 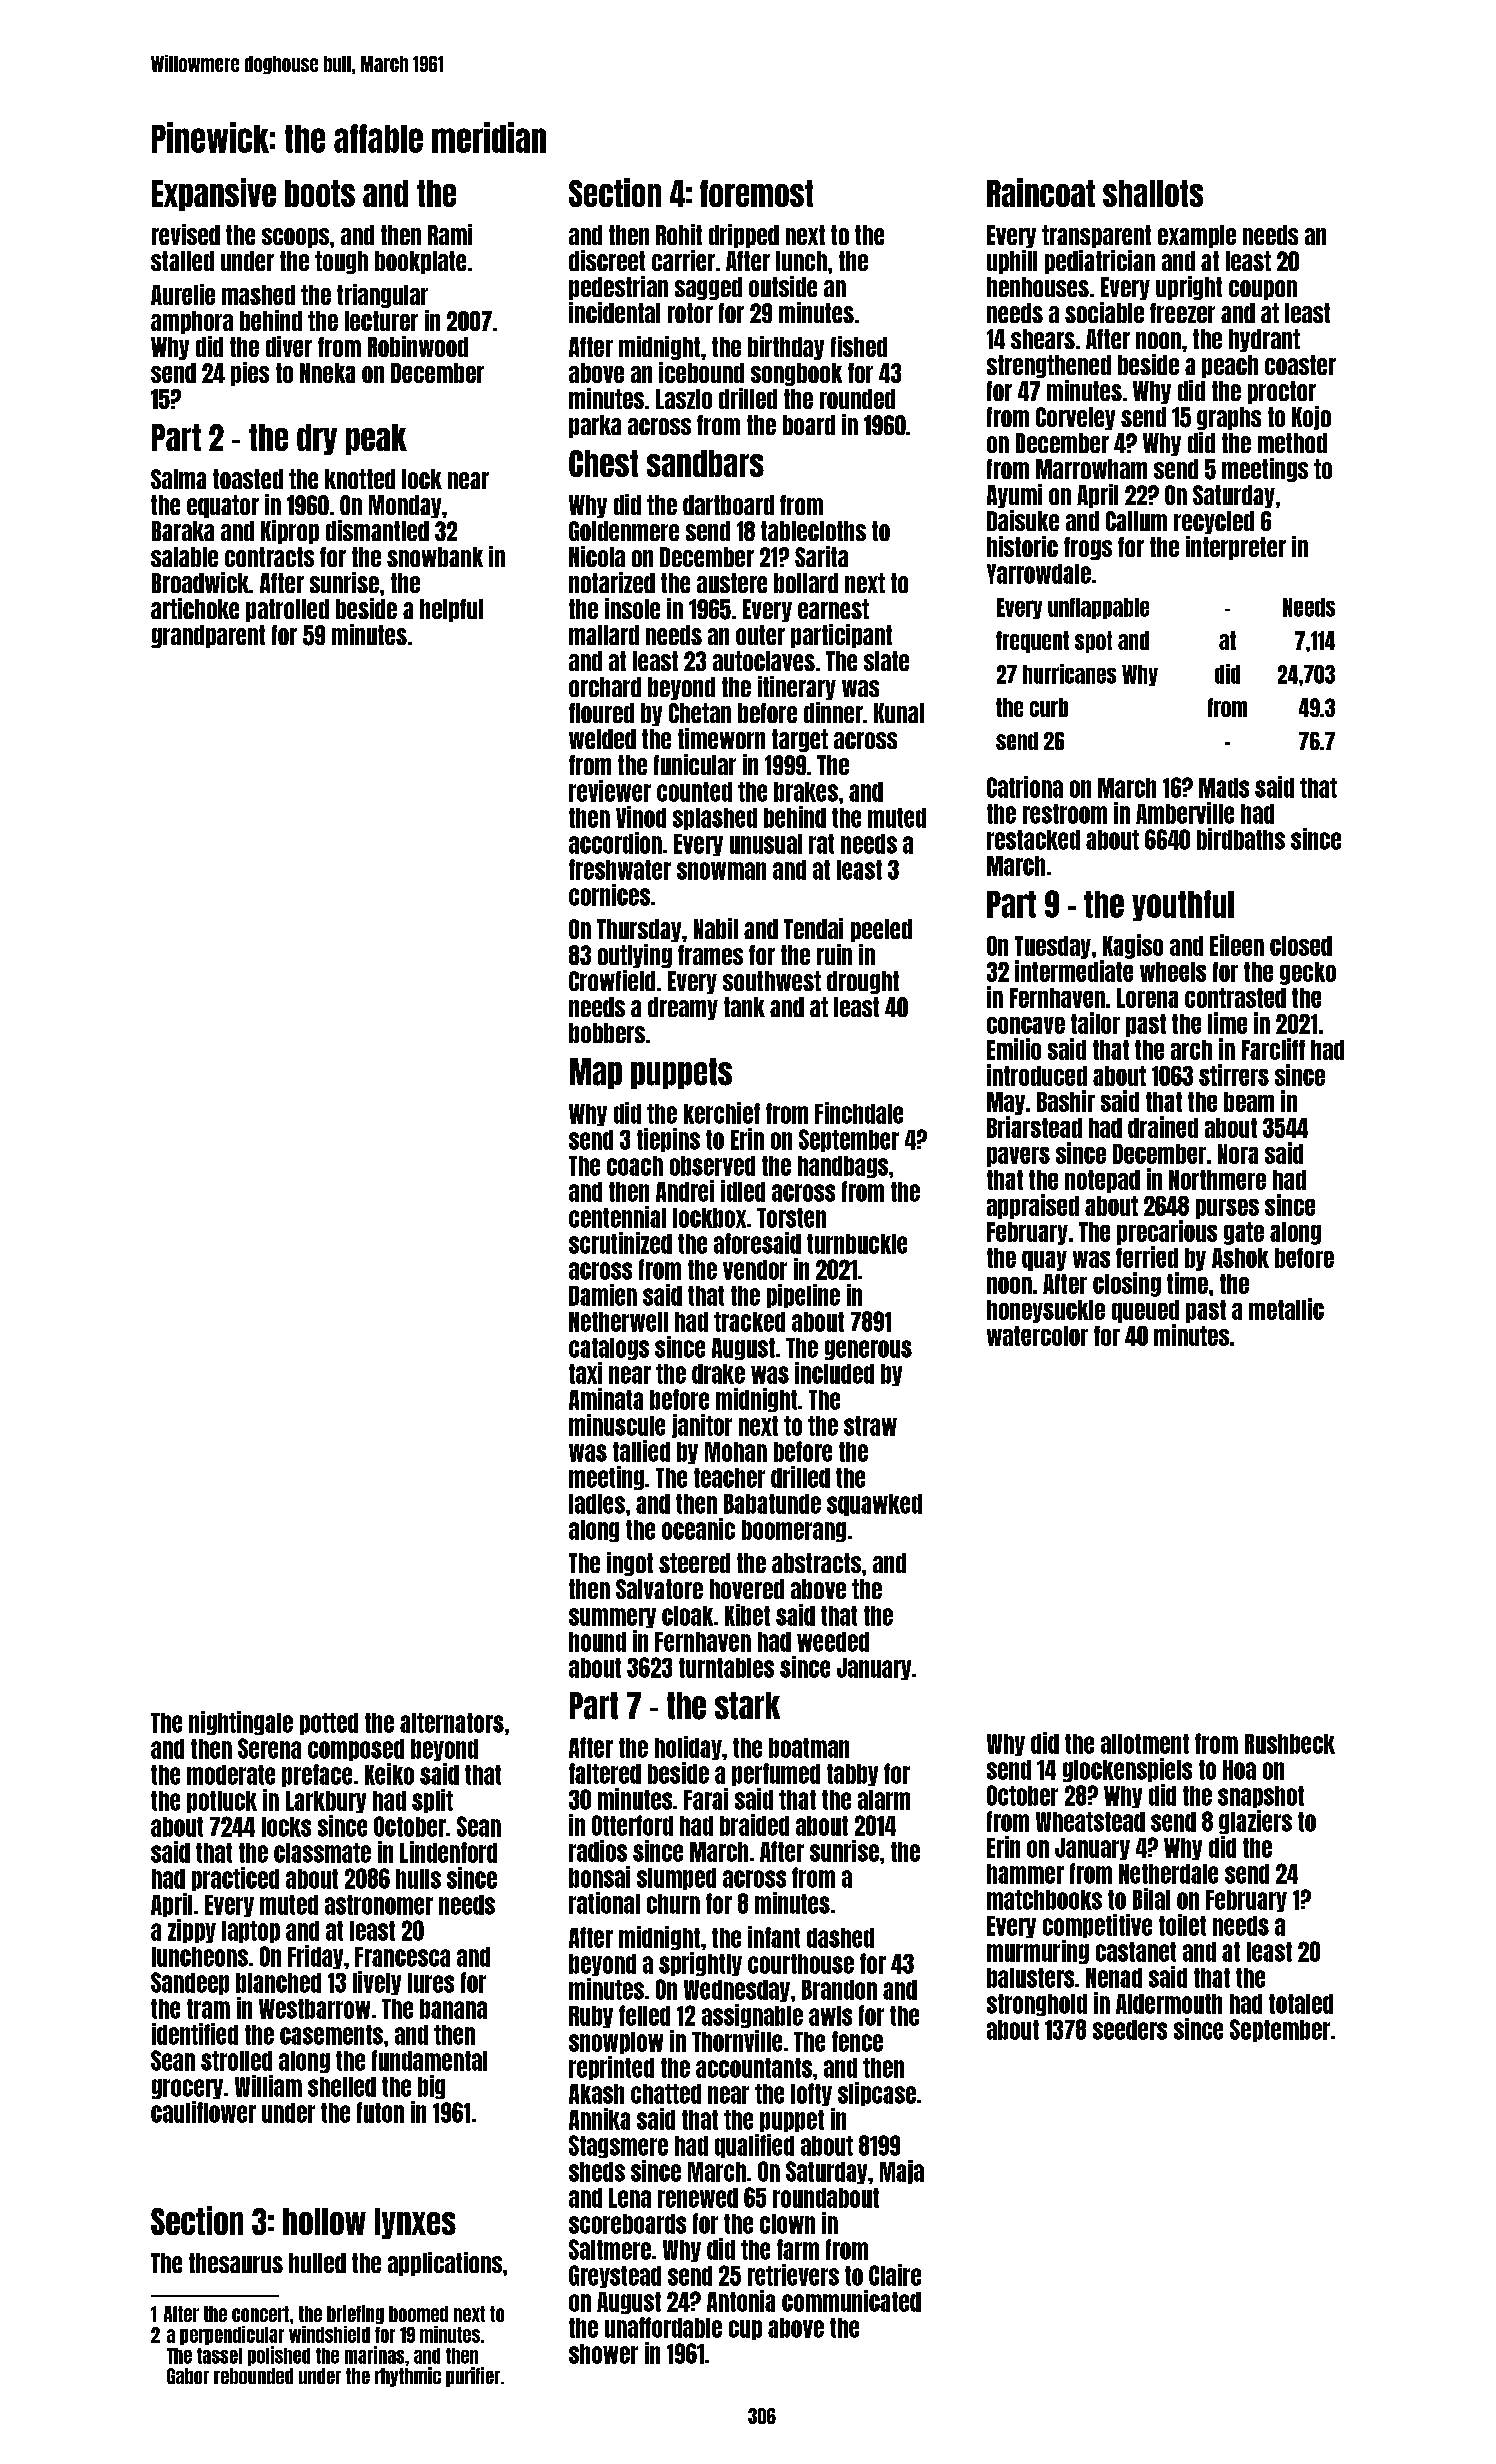 What do you see at coordinates (320, 193) in the screenshot?
I see `boots` at bounding box center [320, 193].
